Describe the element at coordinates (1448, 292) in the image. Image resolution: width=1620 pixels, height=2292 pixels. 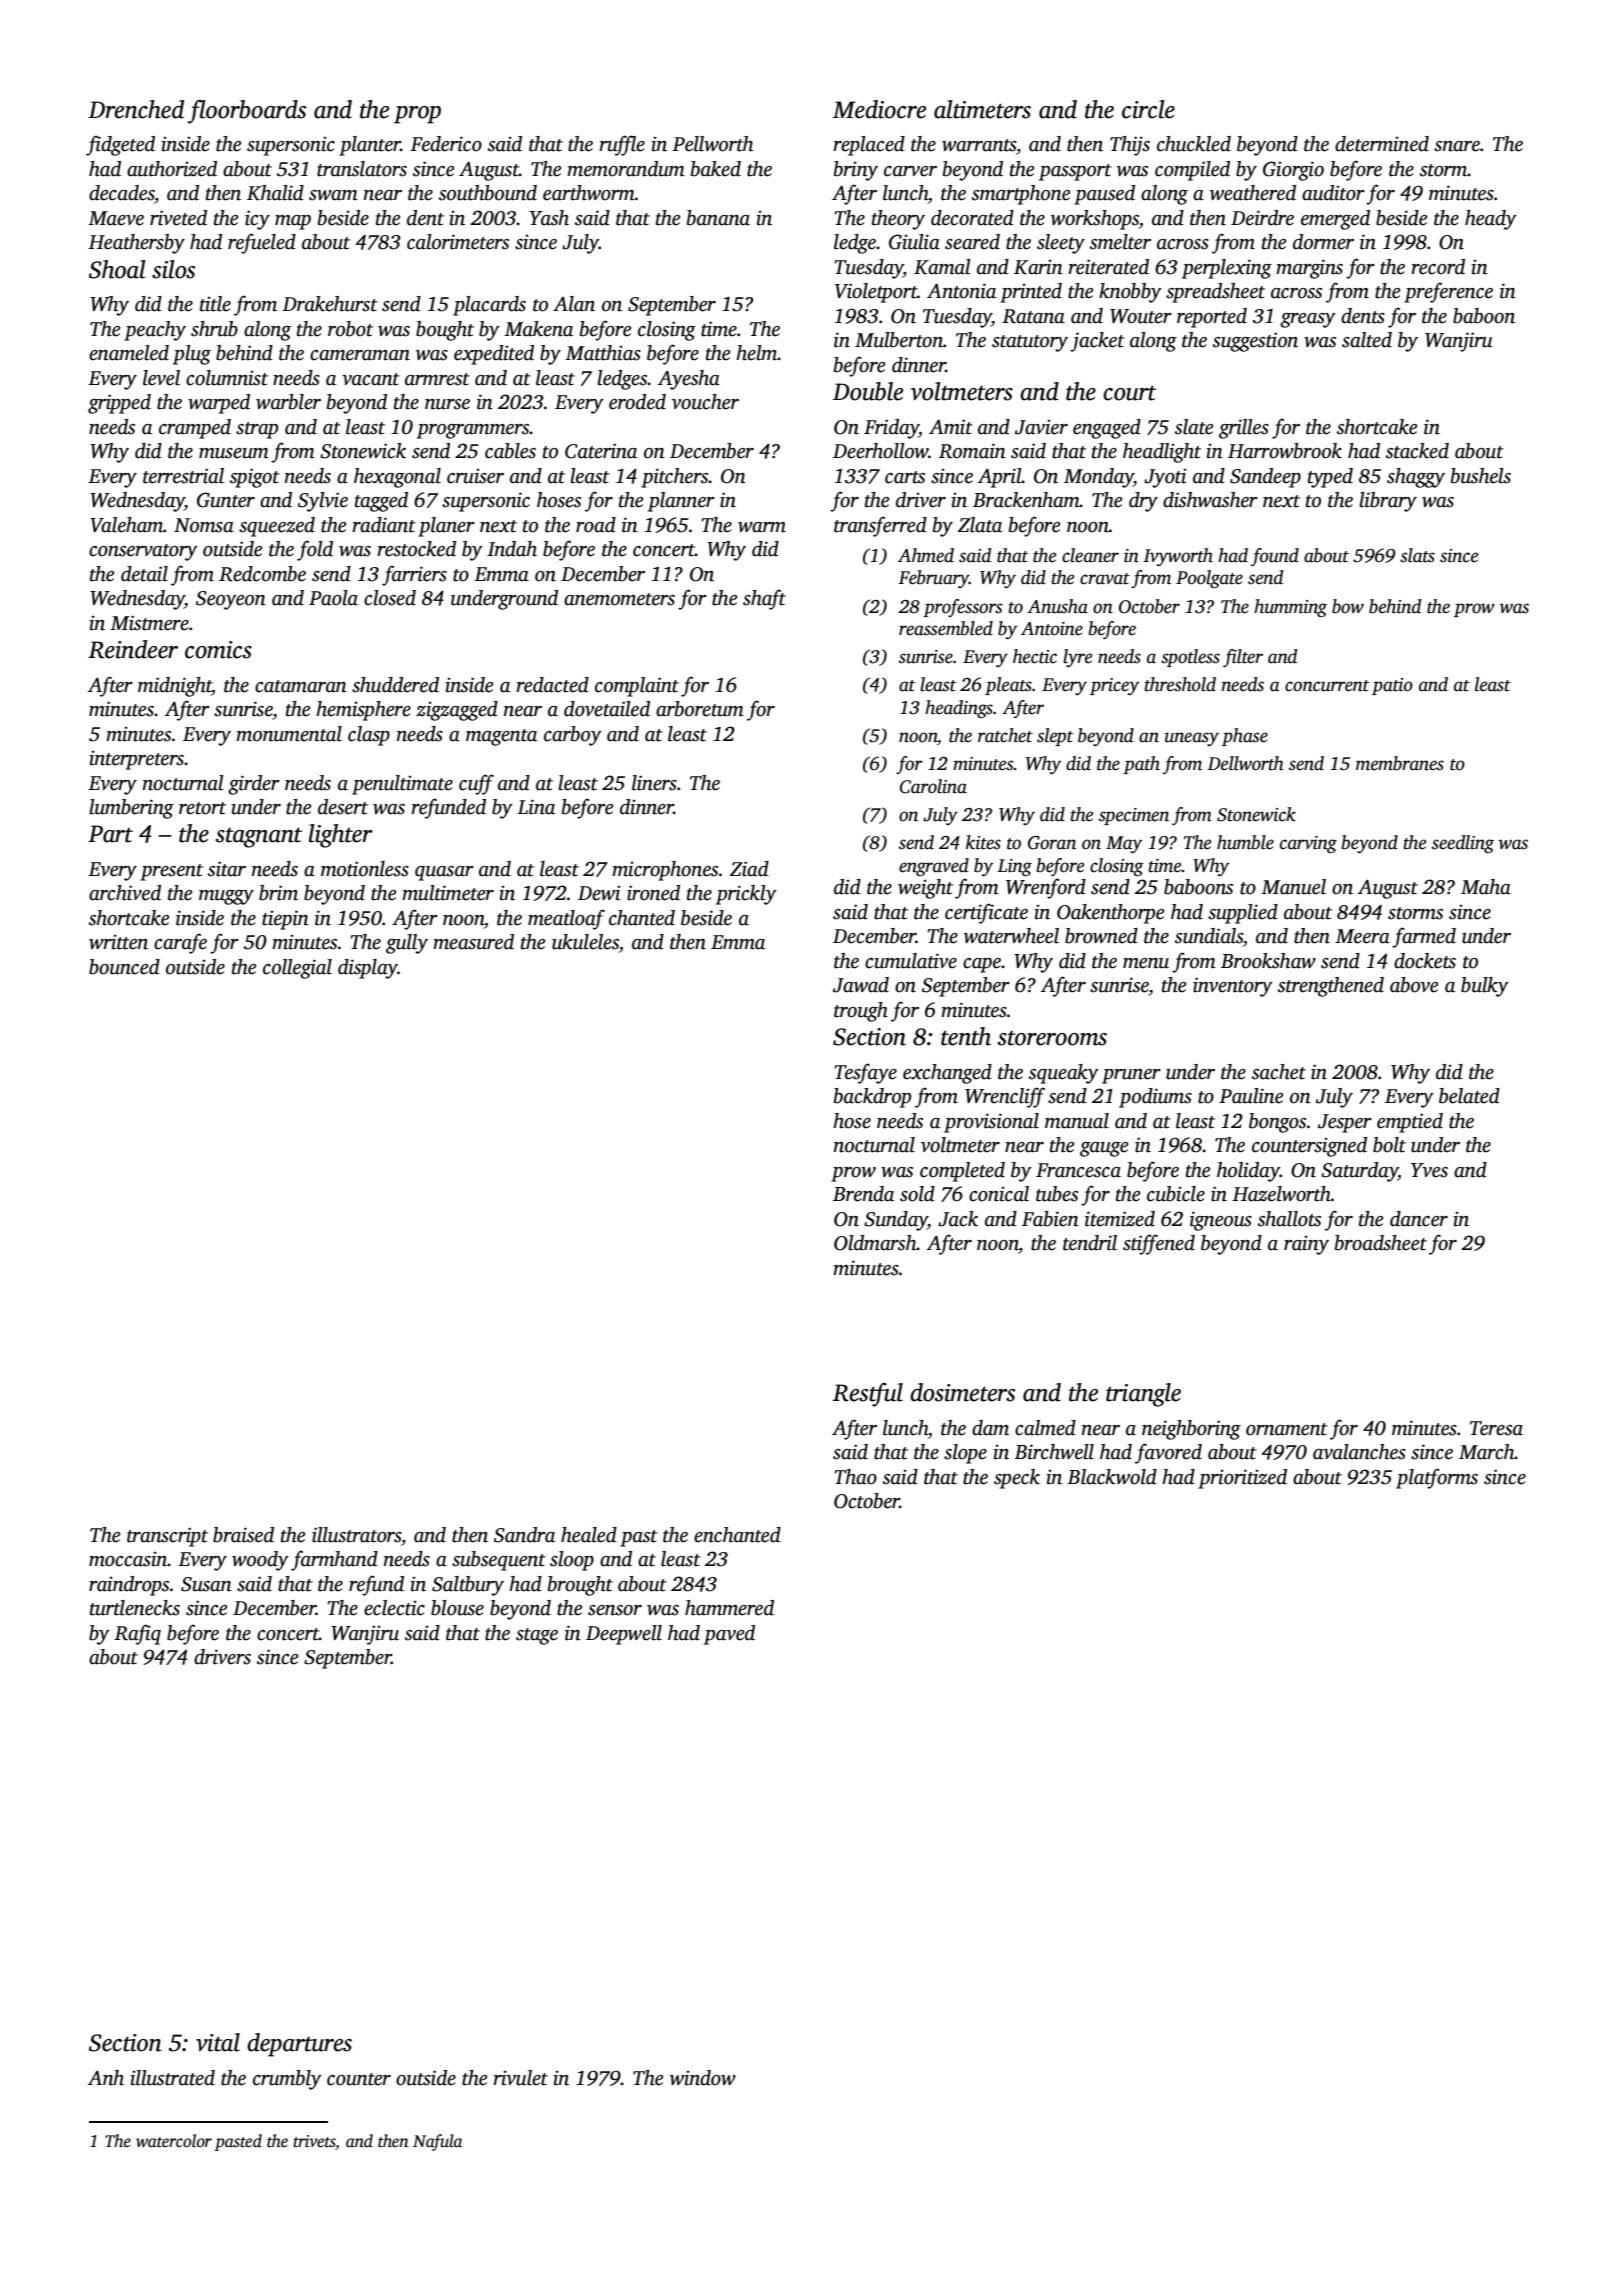
I see `preference` at that location.
